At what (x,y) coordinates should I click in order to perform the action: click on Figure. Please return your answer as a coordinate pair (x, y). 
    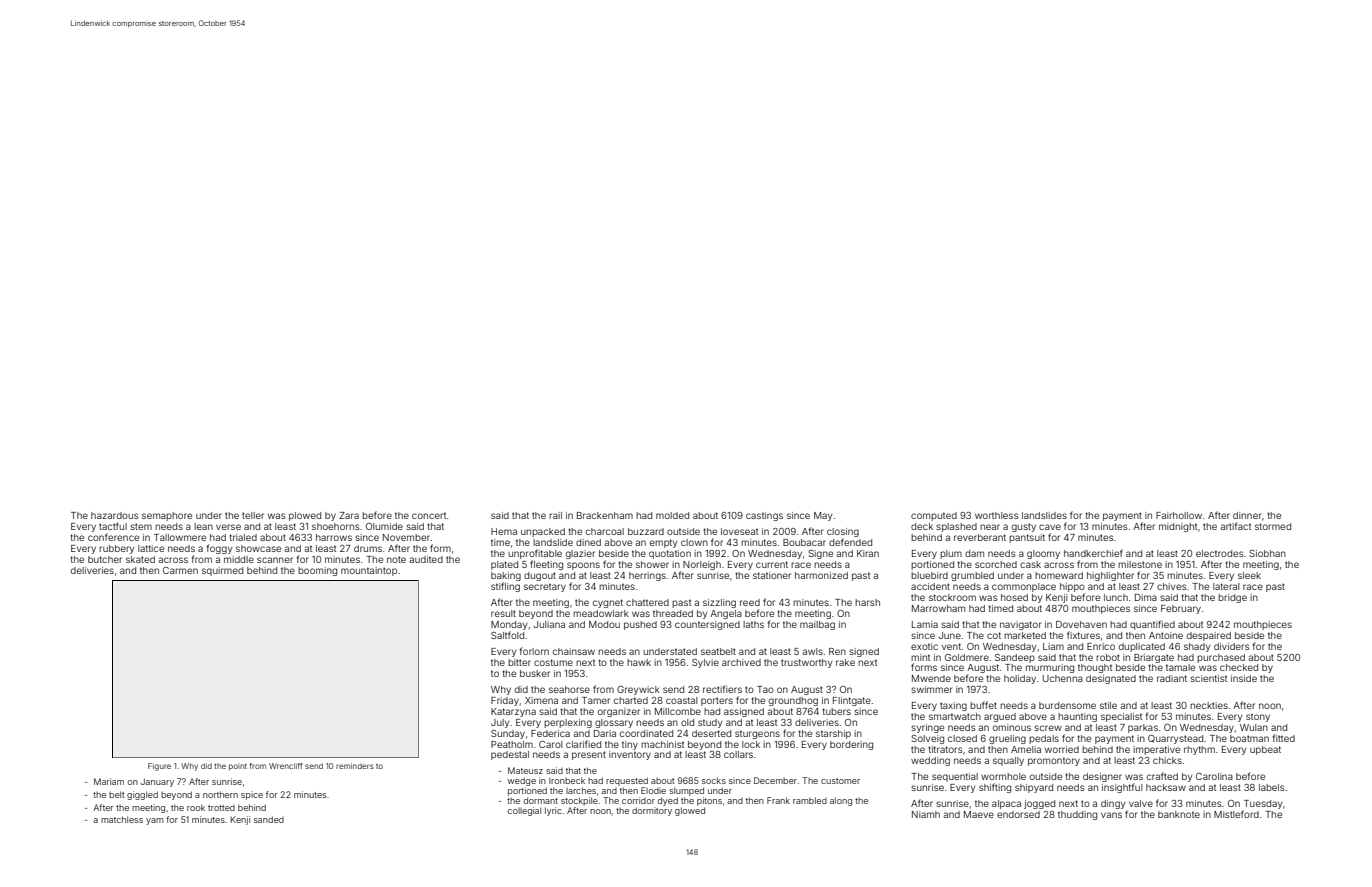
    Looking at the image, I should click on (159, 767).
